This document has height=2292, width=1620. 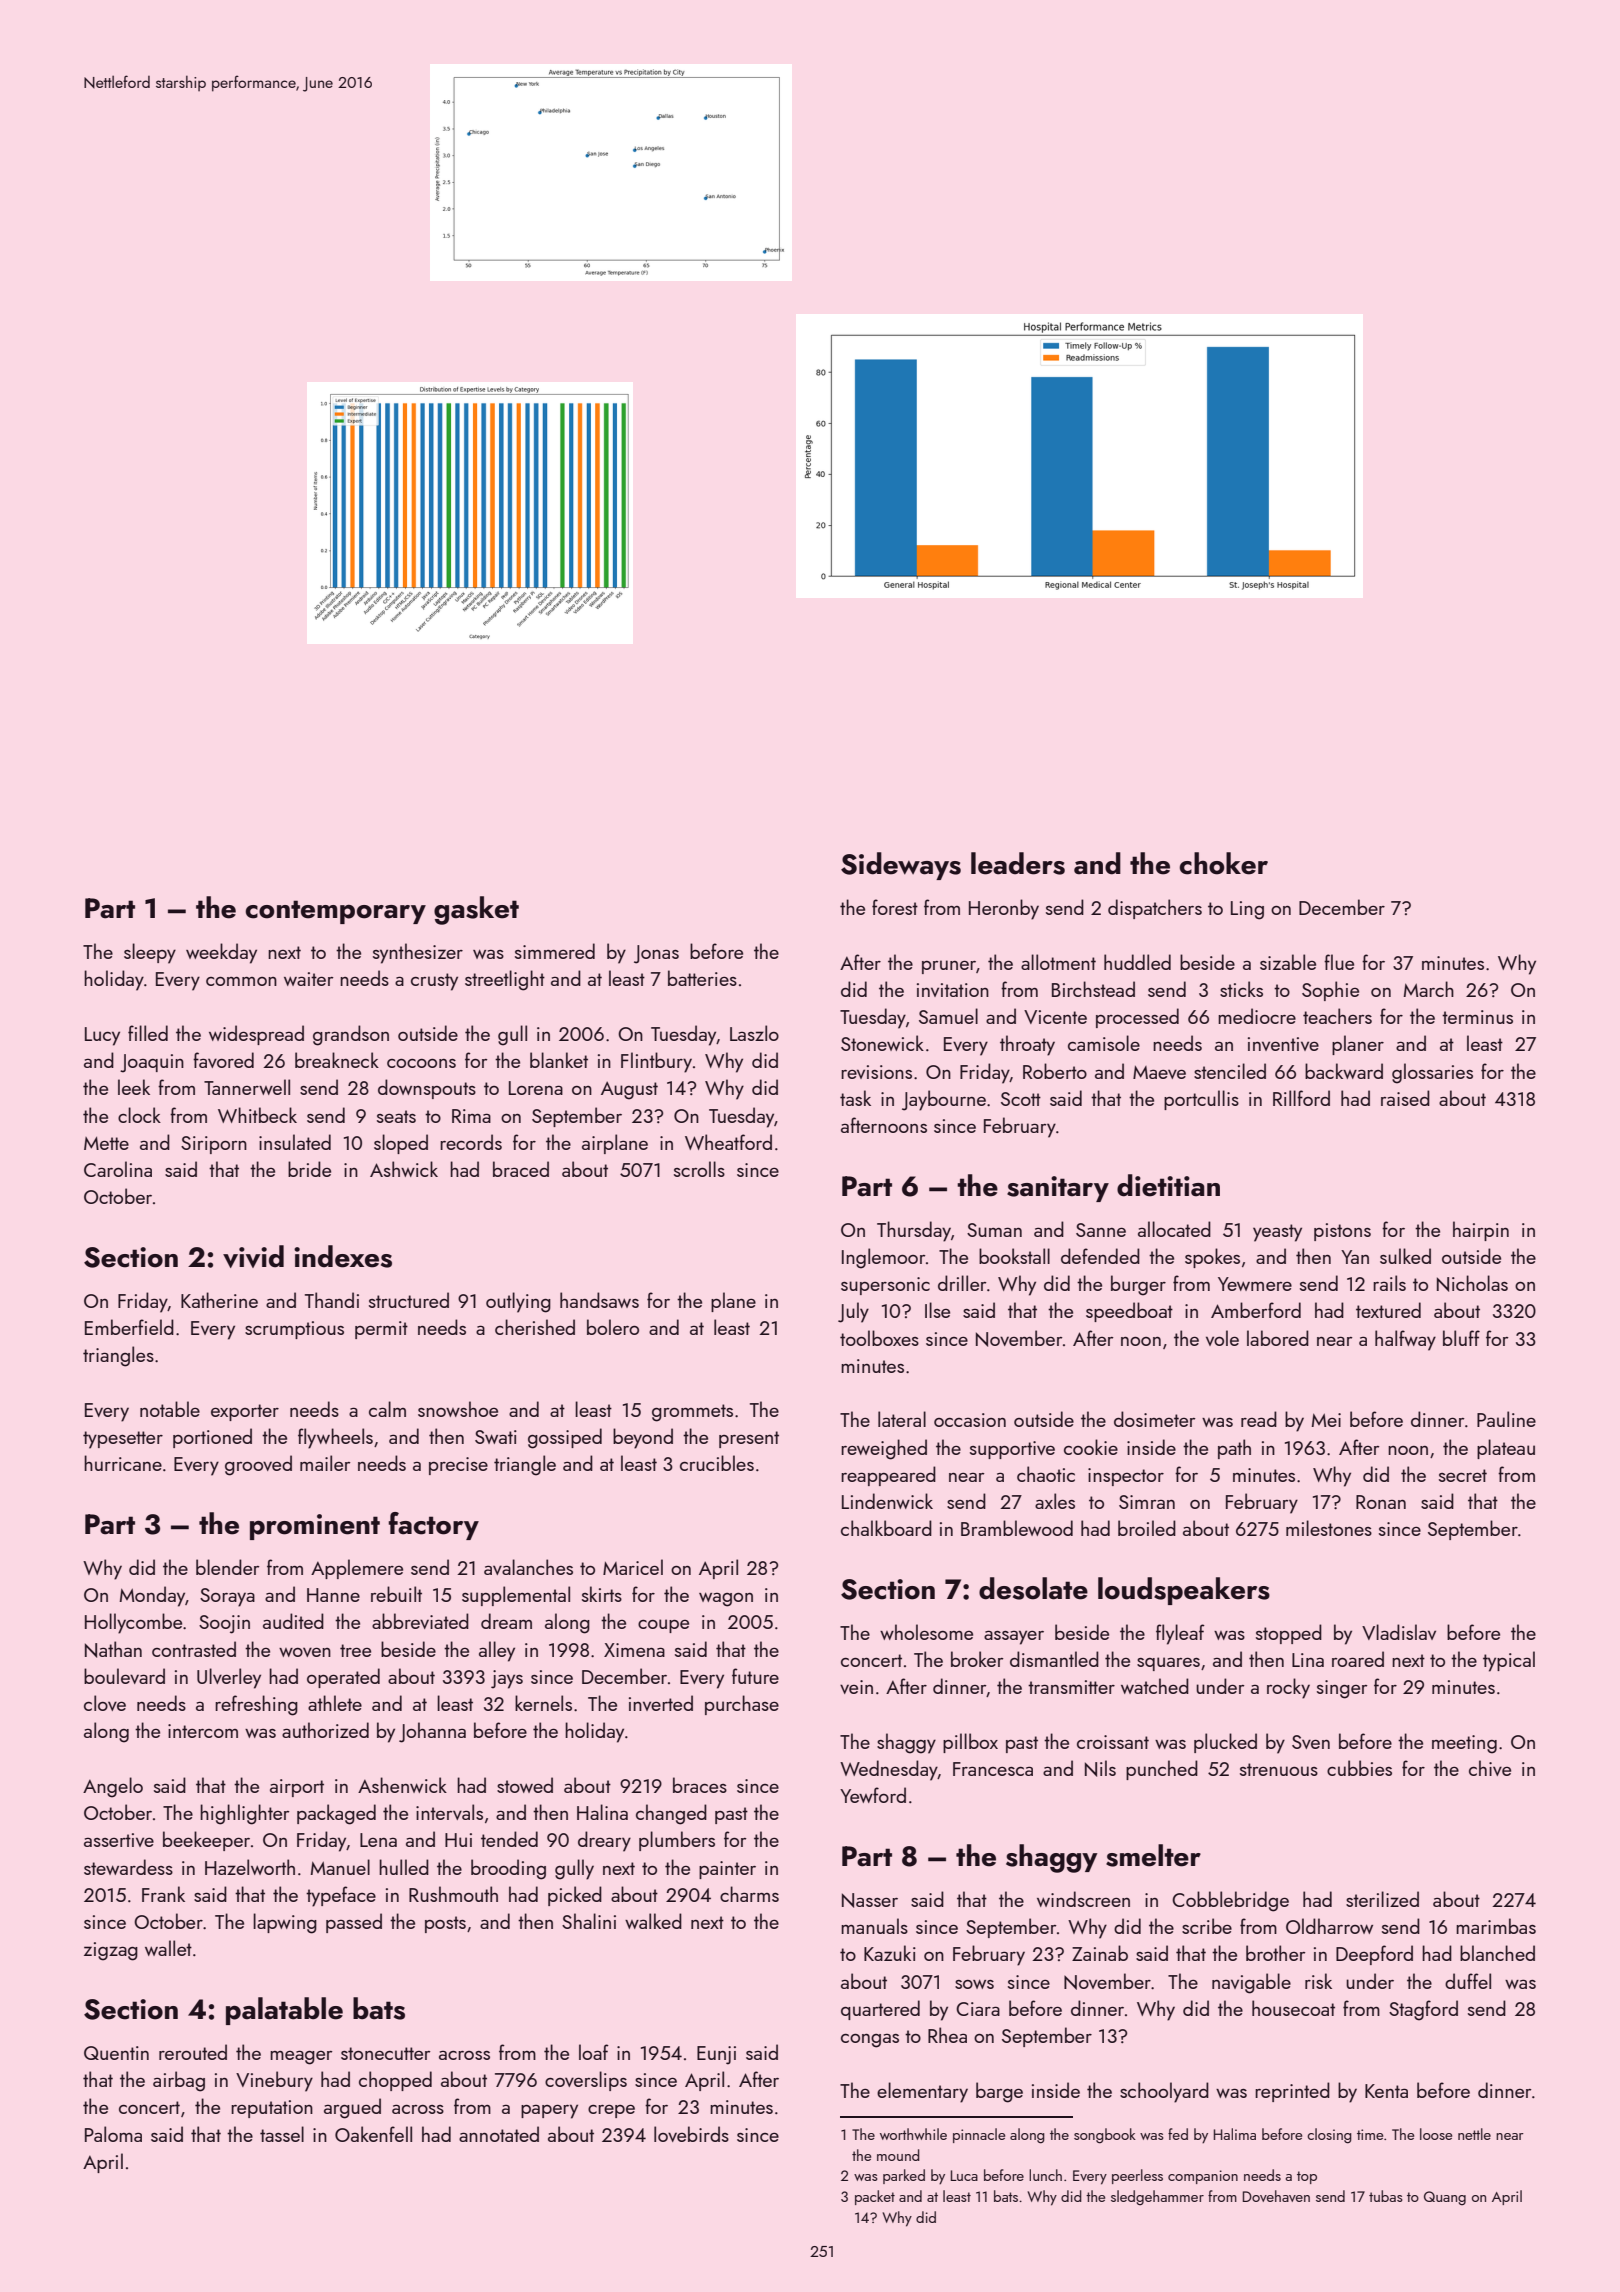 I want to click on vole, so click(x=1222, y=1338).
